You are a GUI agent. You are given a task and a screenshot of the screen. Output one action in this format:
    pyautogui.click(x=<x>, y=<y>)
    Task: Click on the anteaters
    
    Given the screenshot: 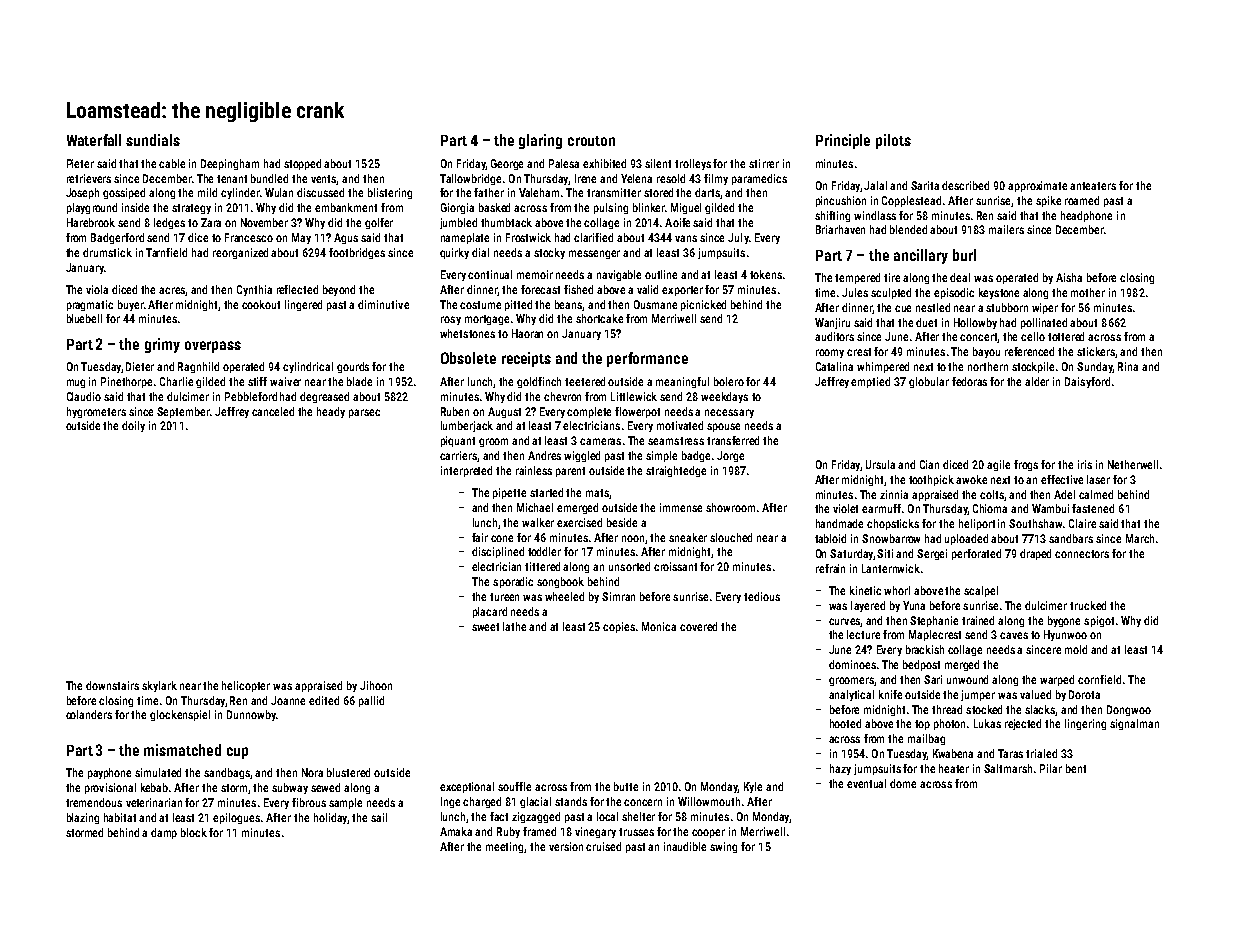 What is the action you would take?
    pyautogui.click(x=1093, y=186)
